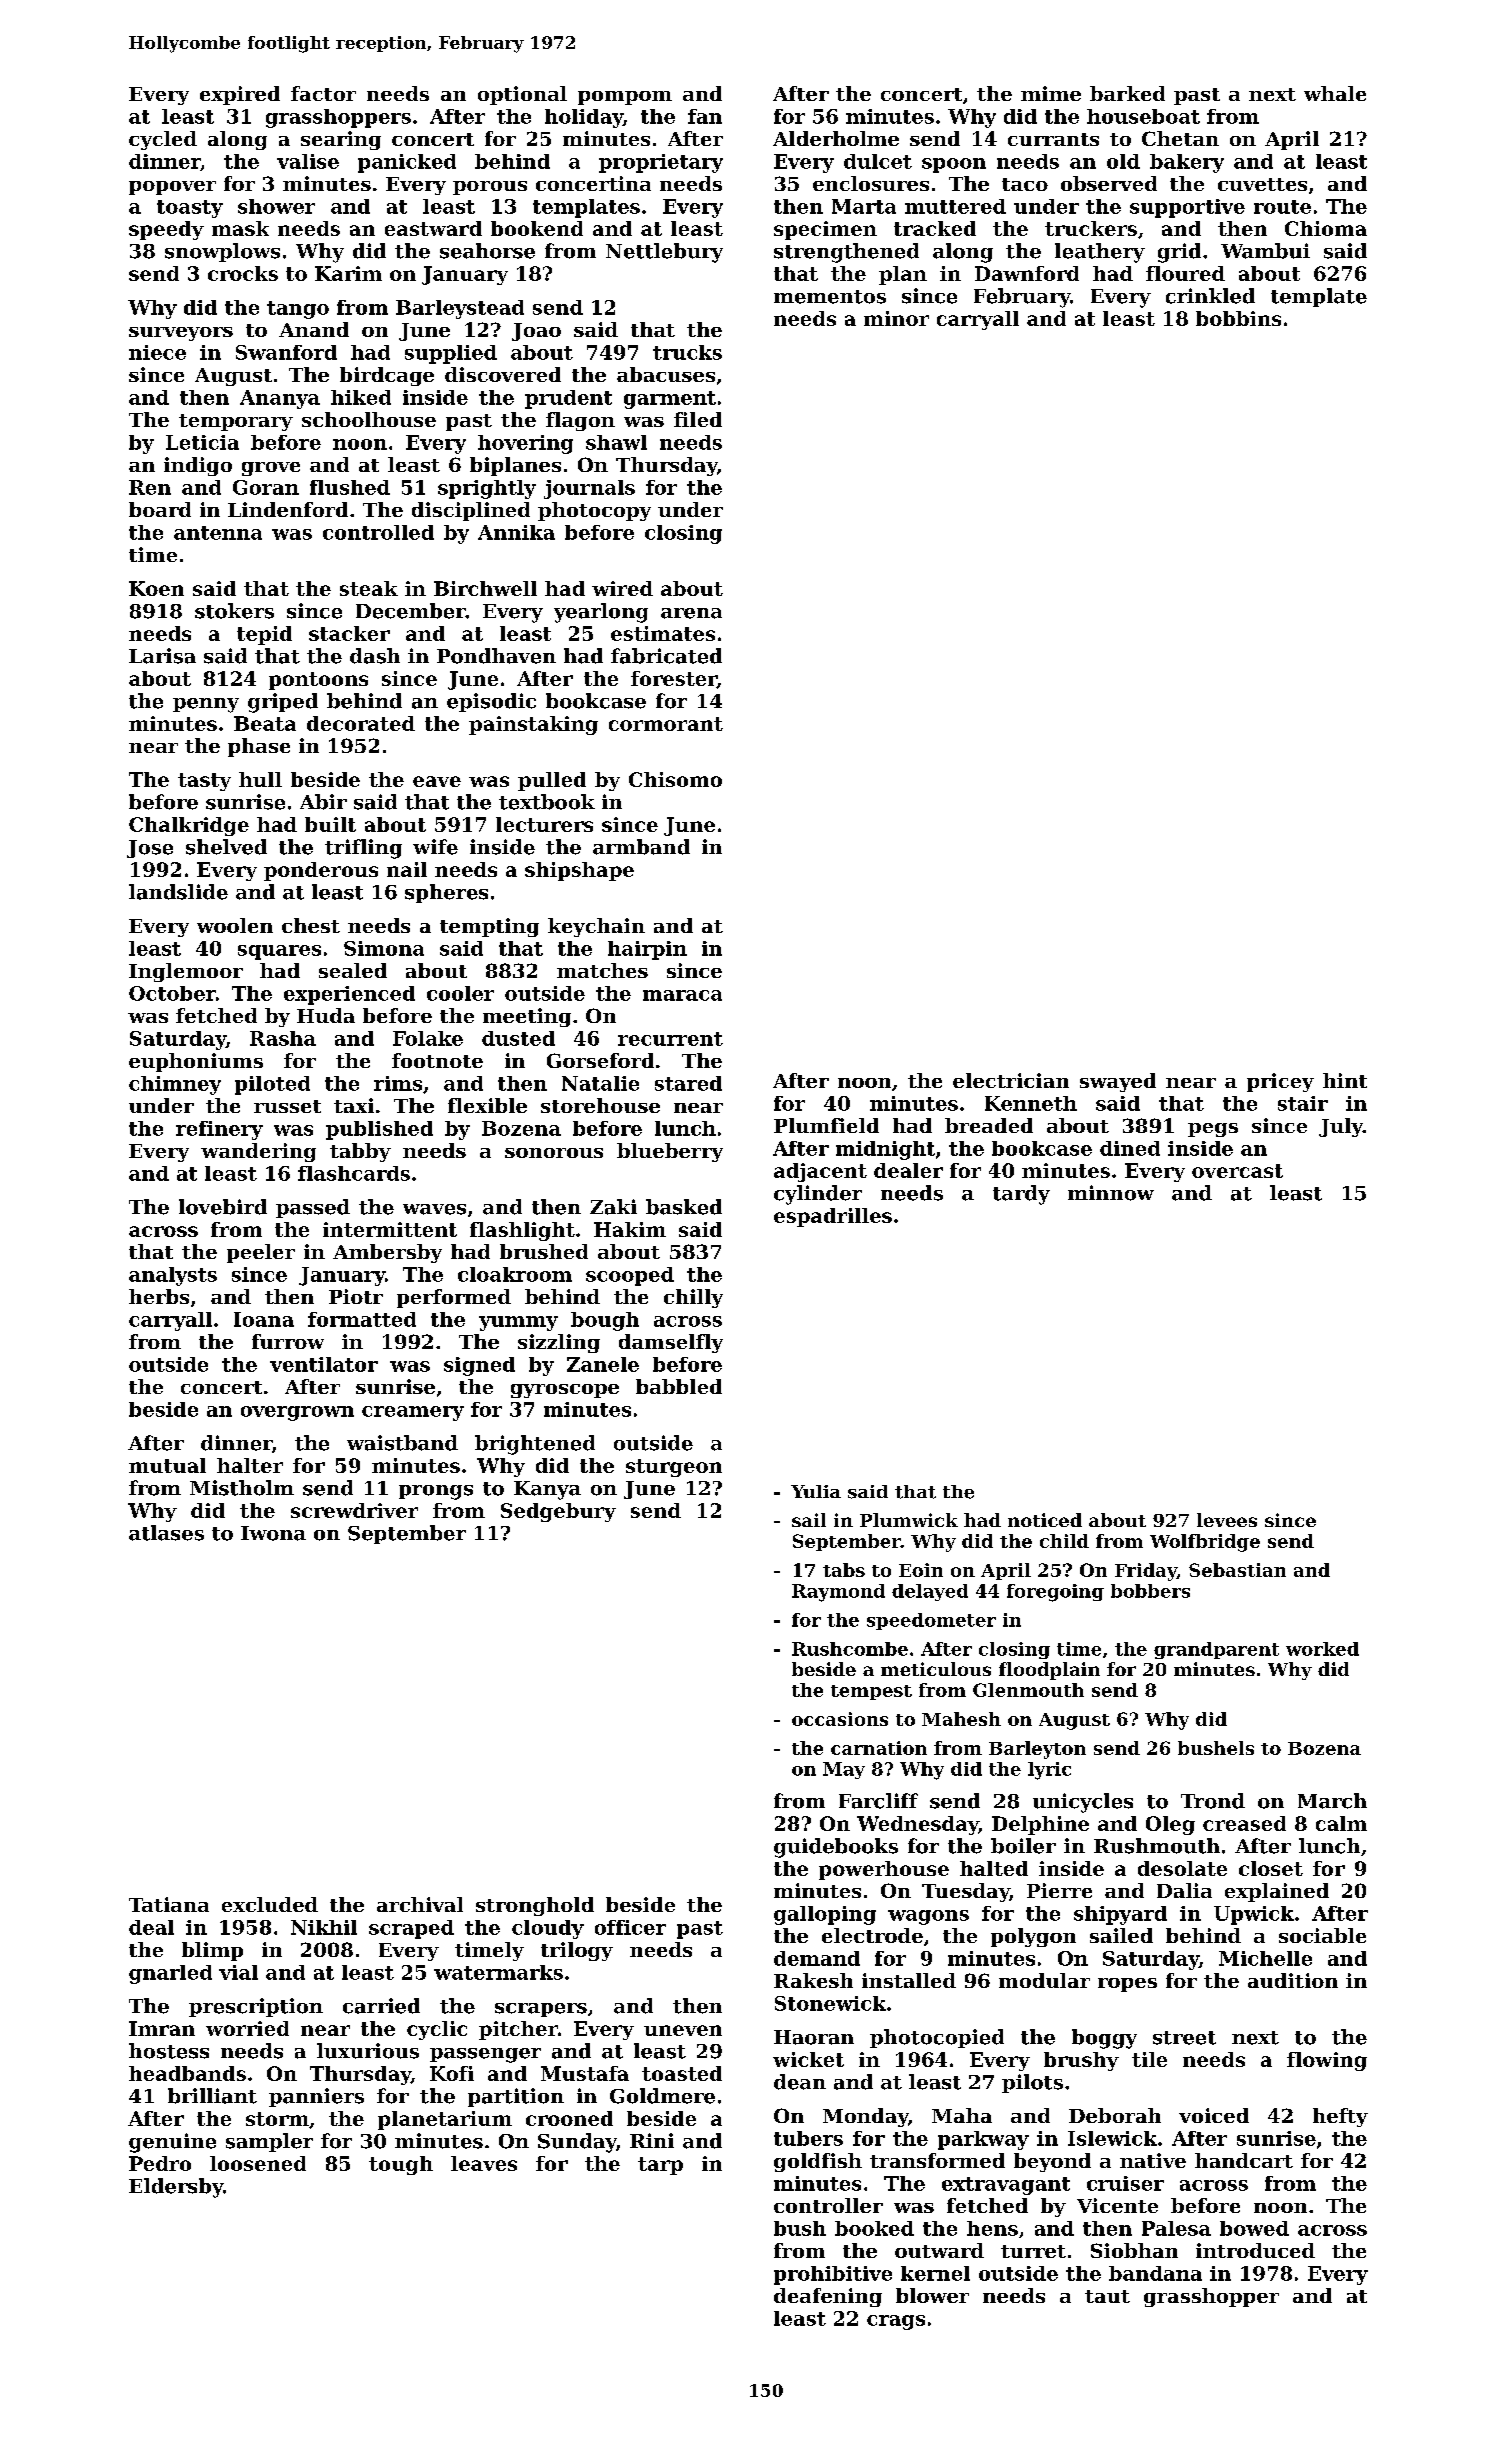  Describe the element at coordinates (1303, 1103) in the page. I see `stair` at that location.
